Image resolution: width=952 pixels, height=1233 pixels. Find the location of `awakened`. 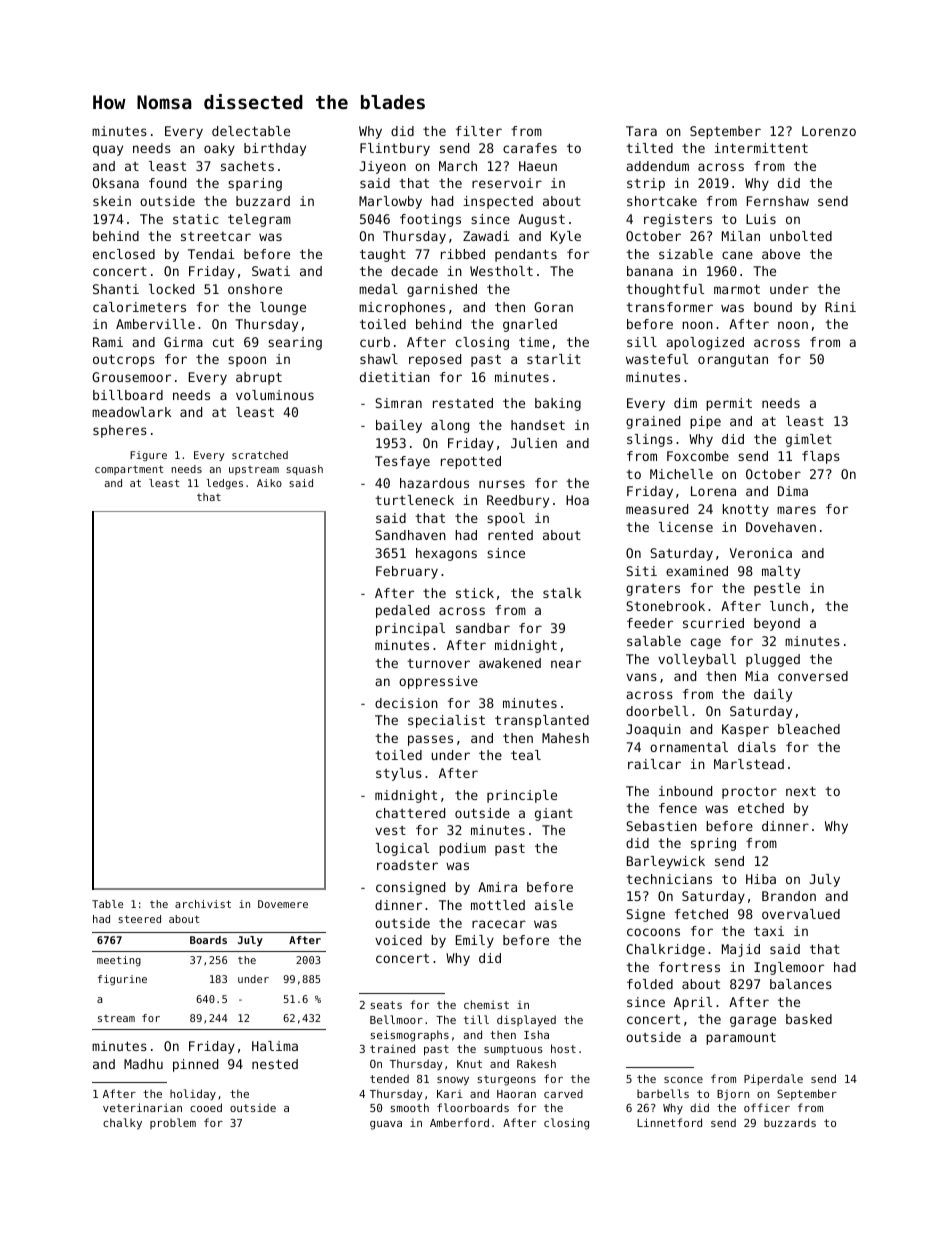

awakened is located at coordinates (510, 663).
